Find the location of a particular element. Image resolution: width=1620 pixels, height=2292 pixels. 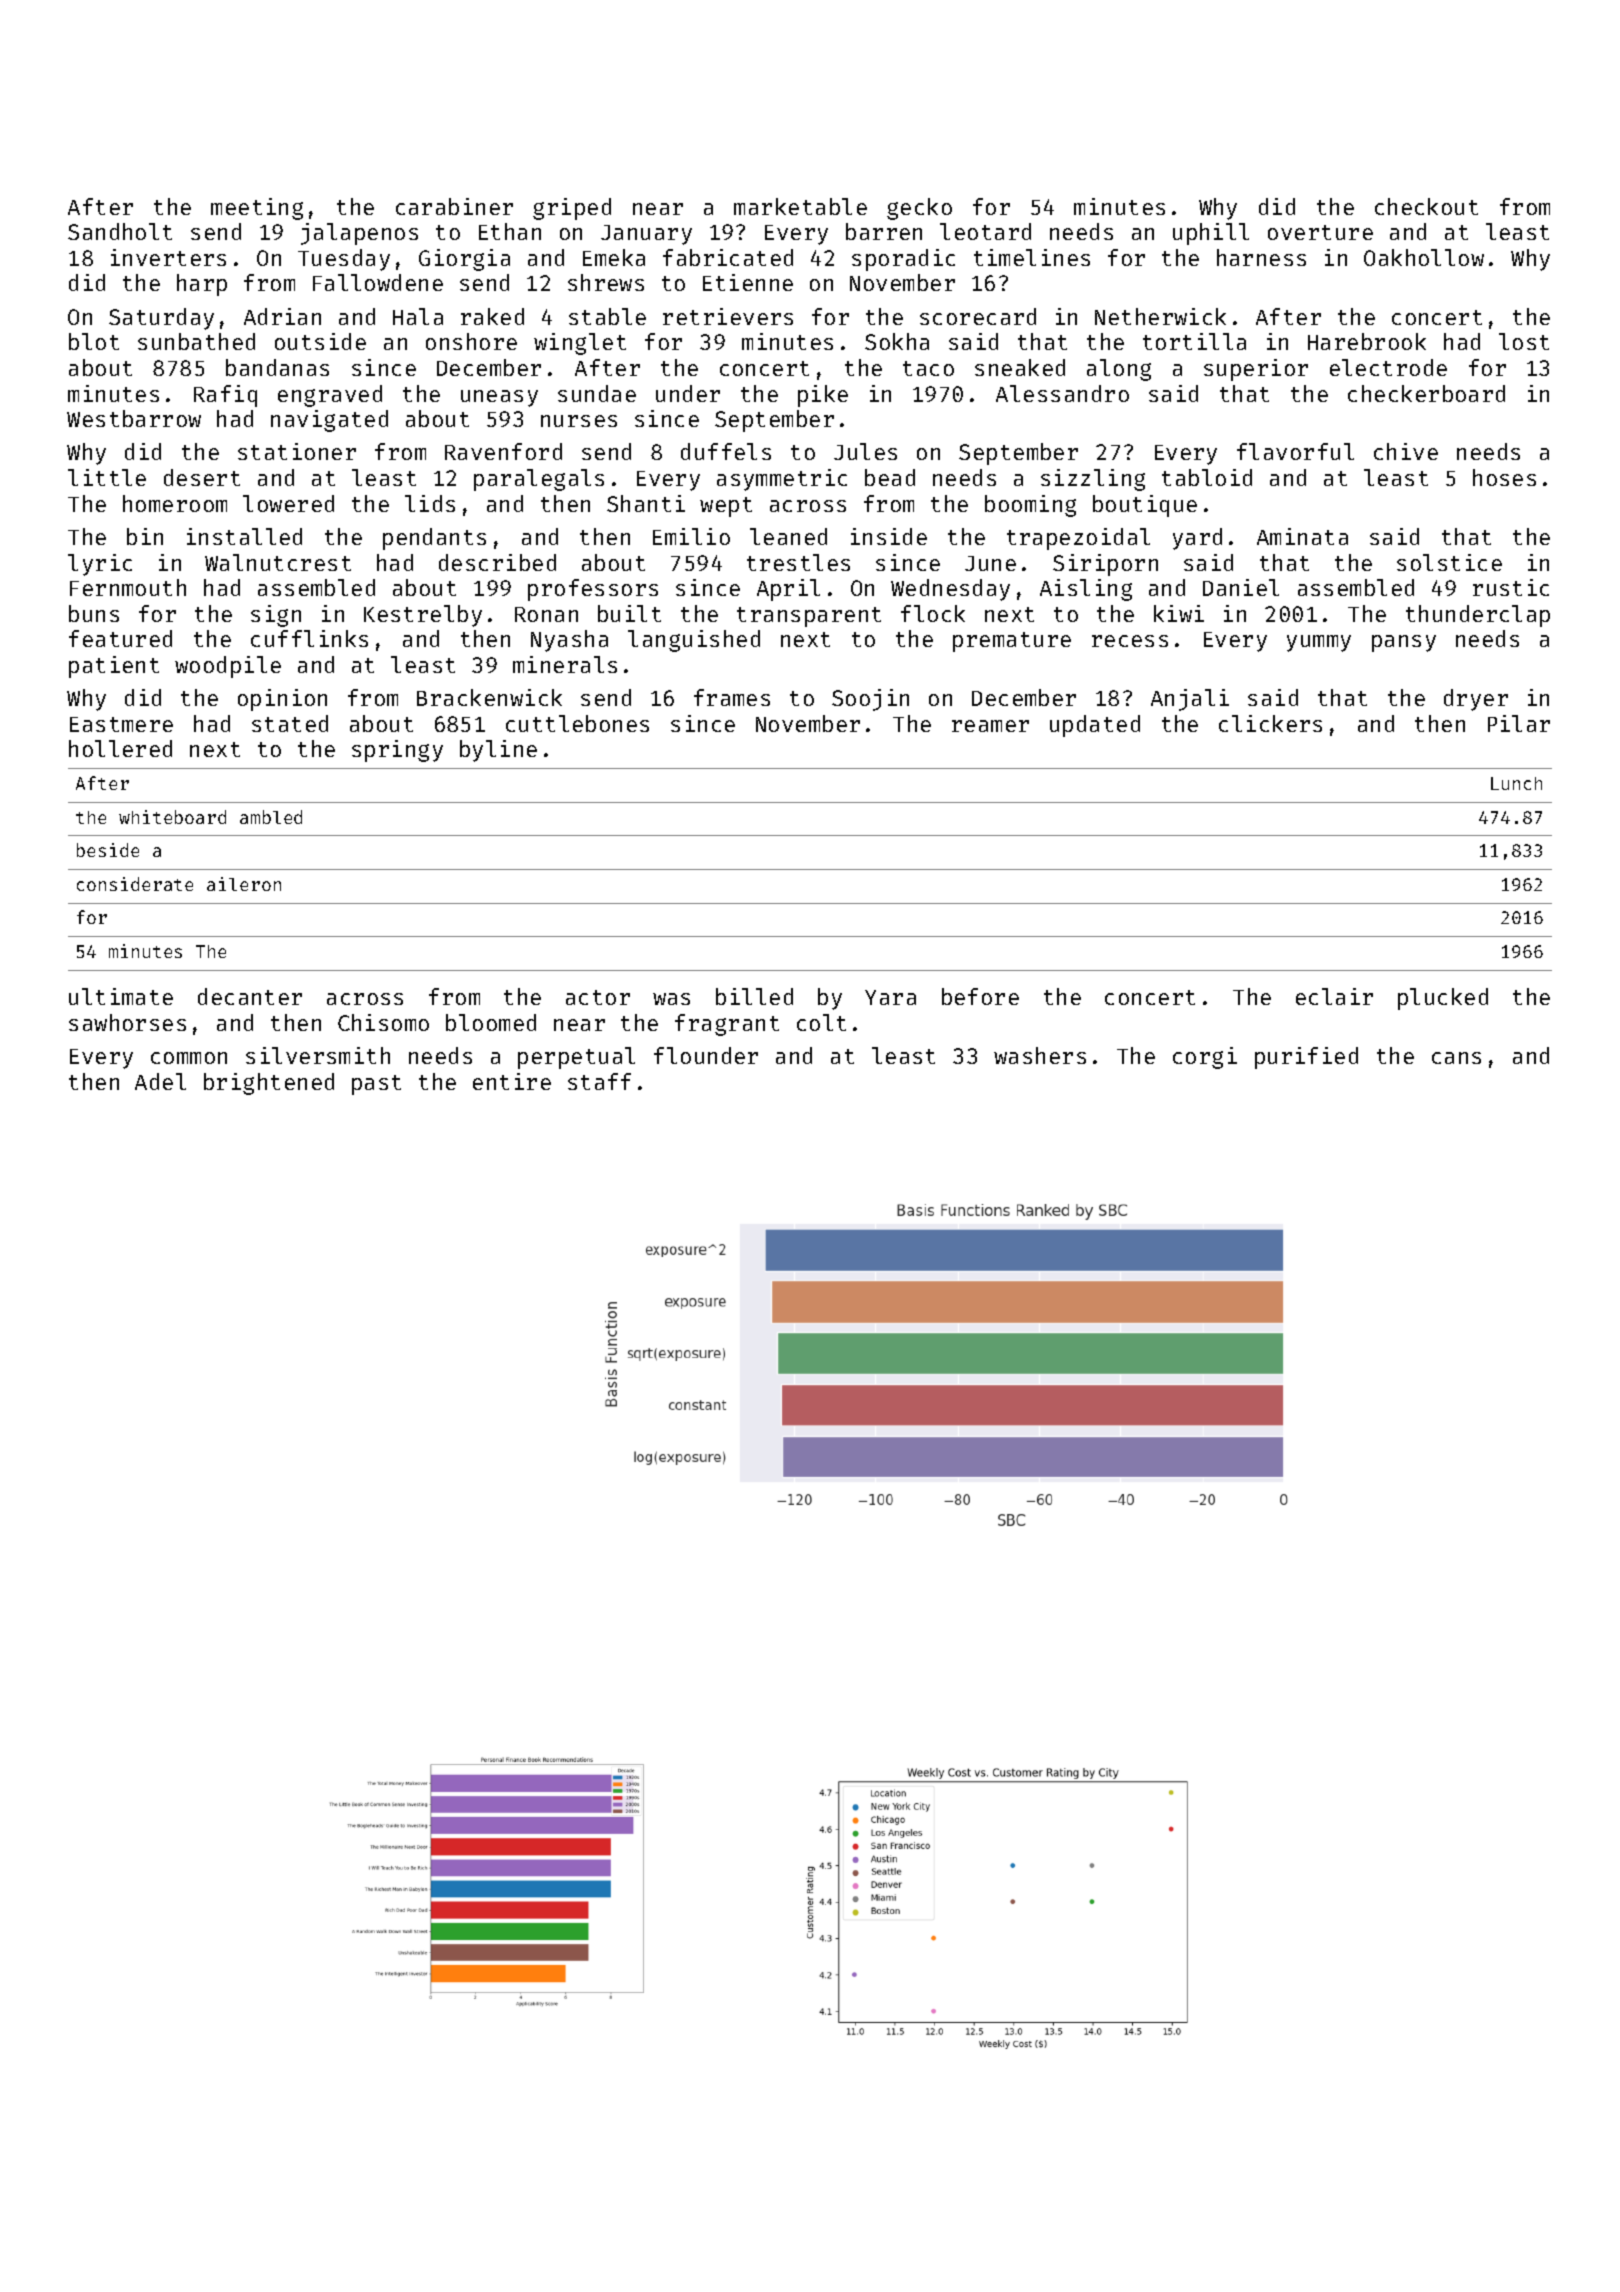

fabricated is located at coordinates (728, 257).
